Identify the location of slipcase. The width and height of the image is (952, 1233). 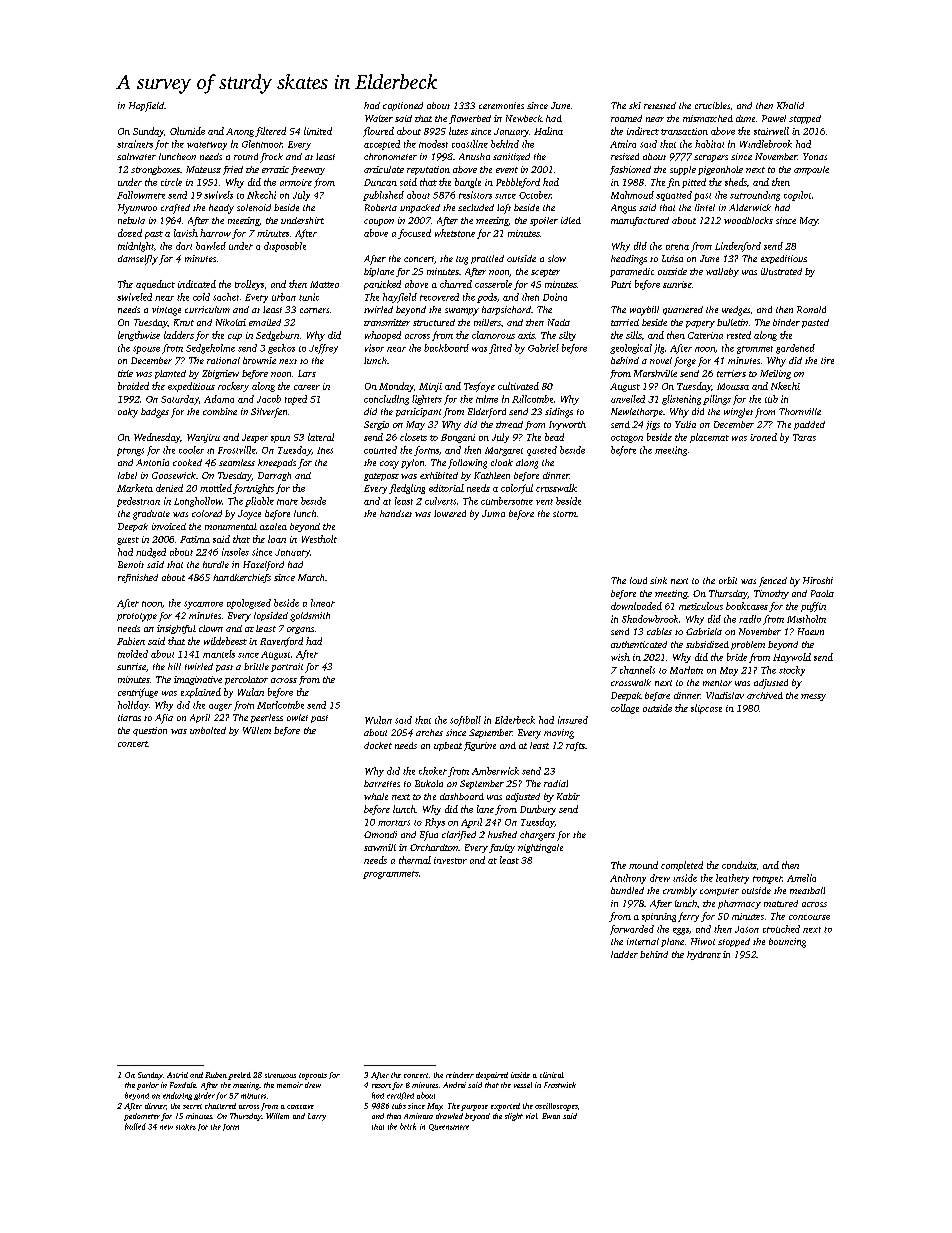
(706, 709).
